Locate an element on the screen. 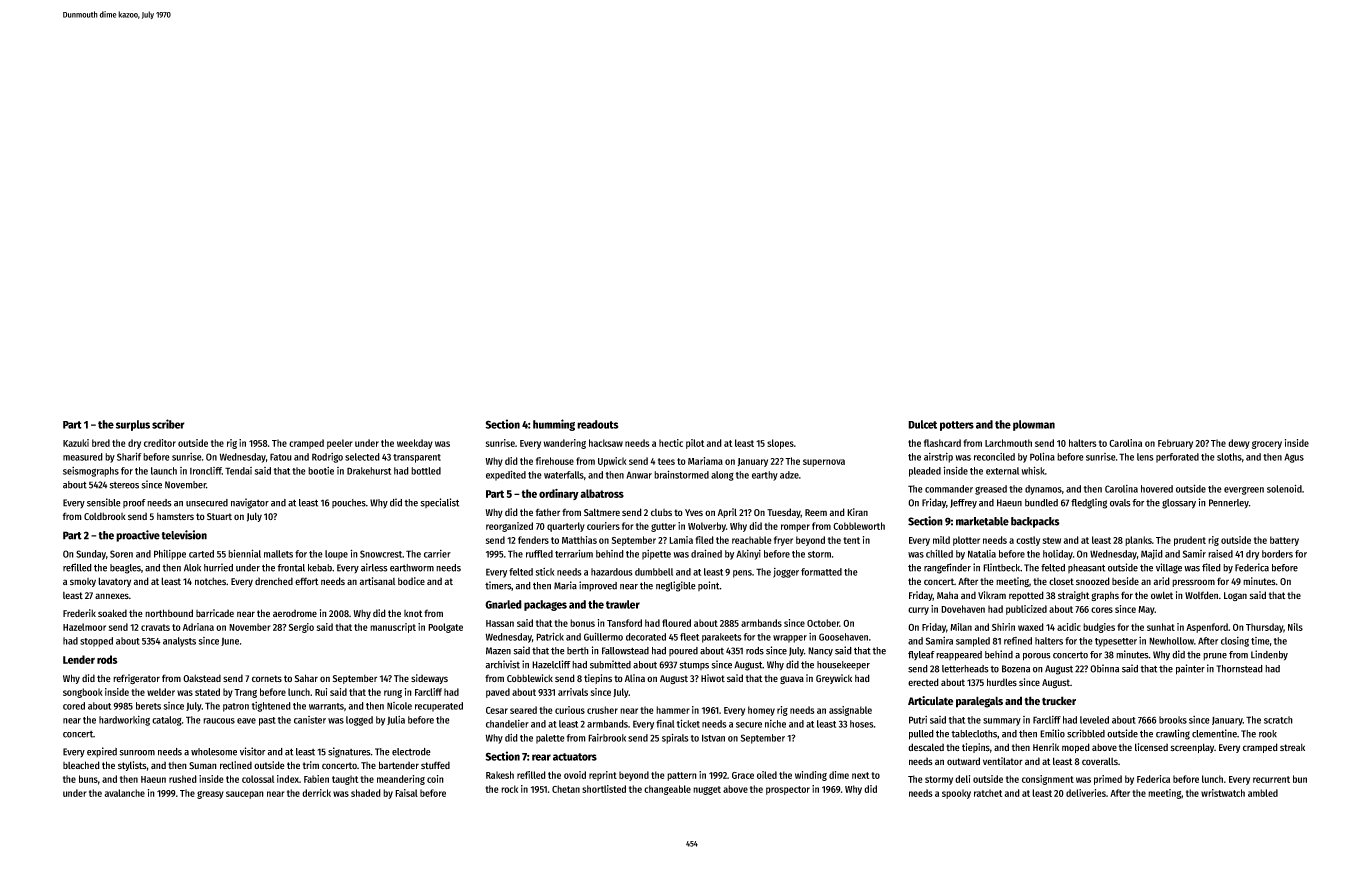 Image resolution: width=1372 pixels, height=887 pixels. plowman is located at coordinates (1034, 425).
